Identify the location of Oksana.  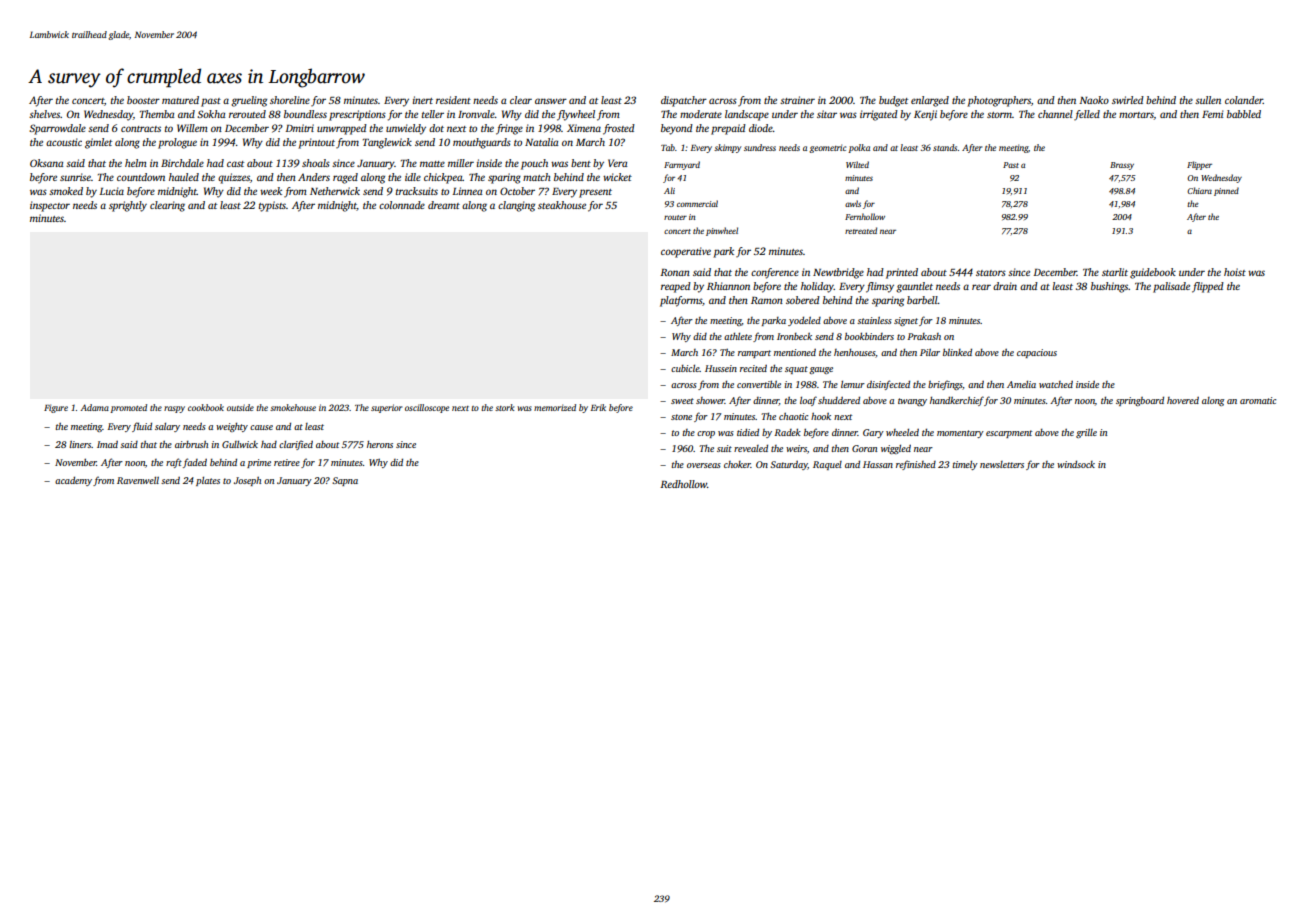
(46, 163).
